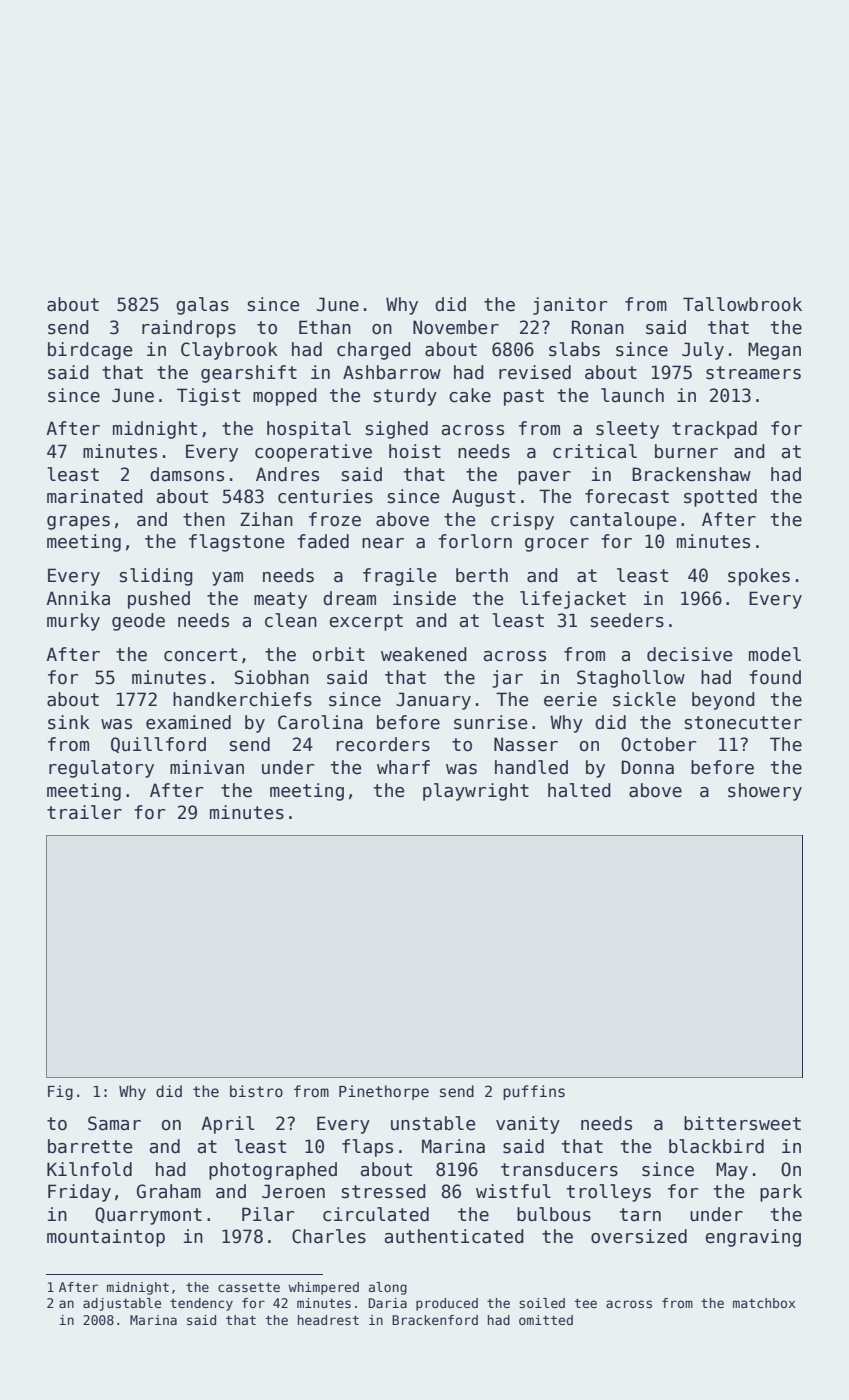 The height and width of the screenshot is (1400, 849). Describe the element at coordinates (531, 767) in the screenshot. I see `handled` at that location.
